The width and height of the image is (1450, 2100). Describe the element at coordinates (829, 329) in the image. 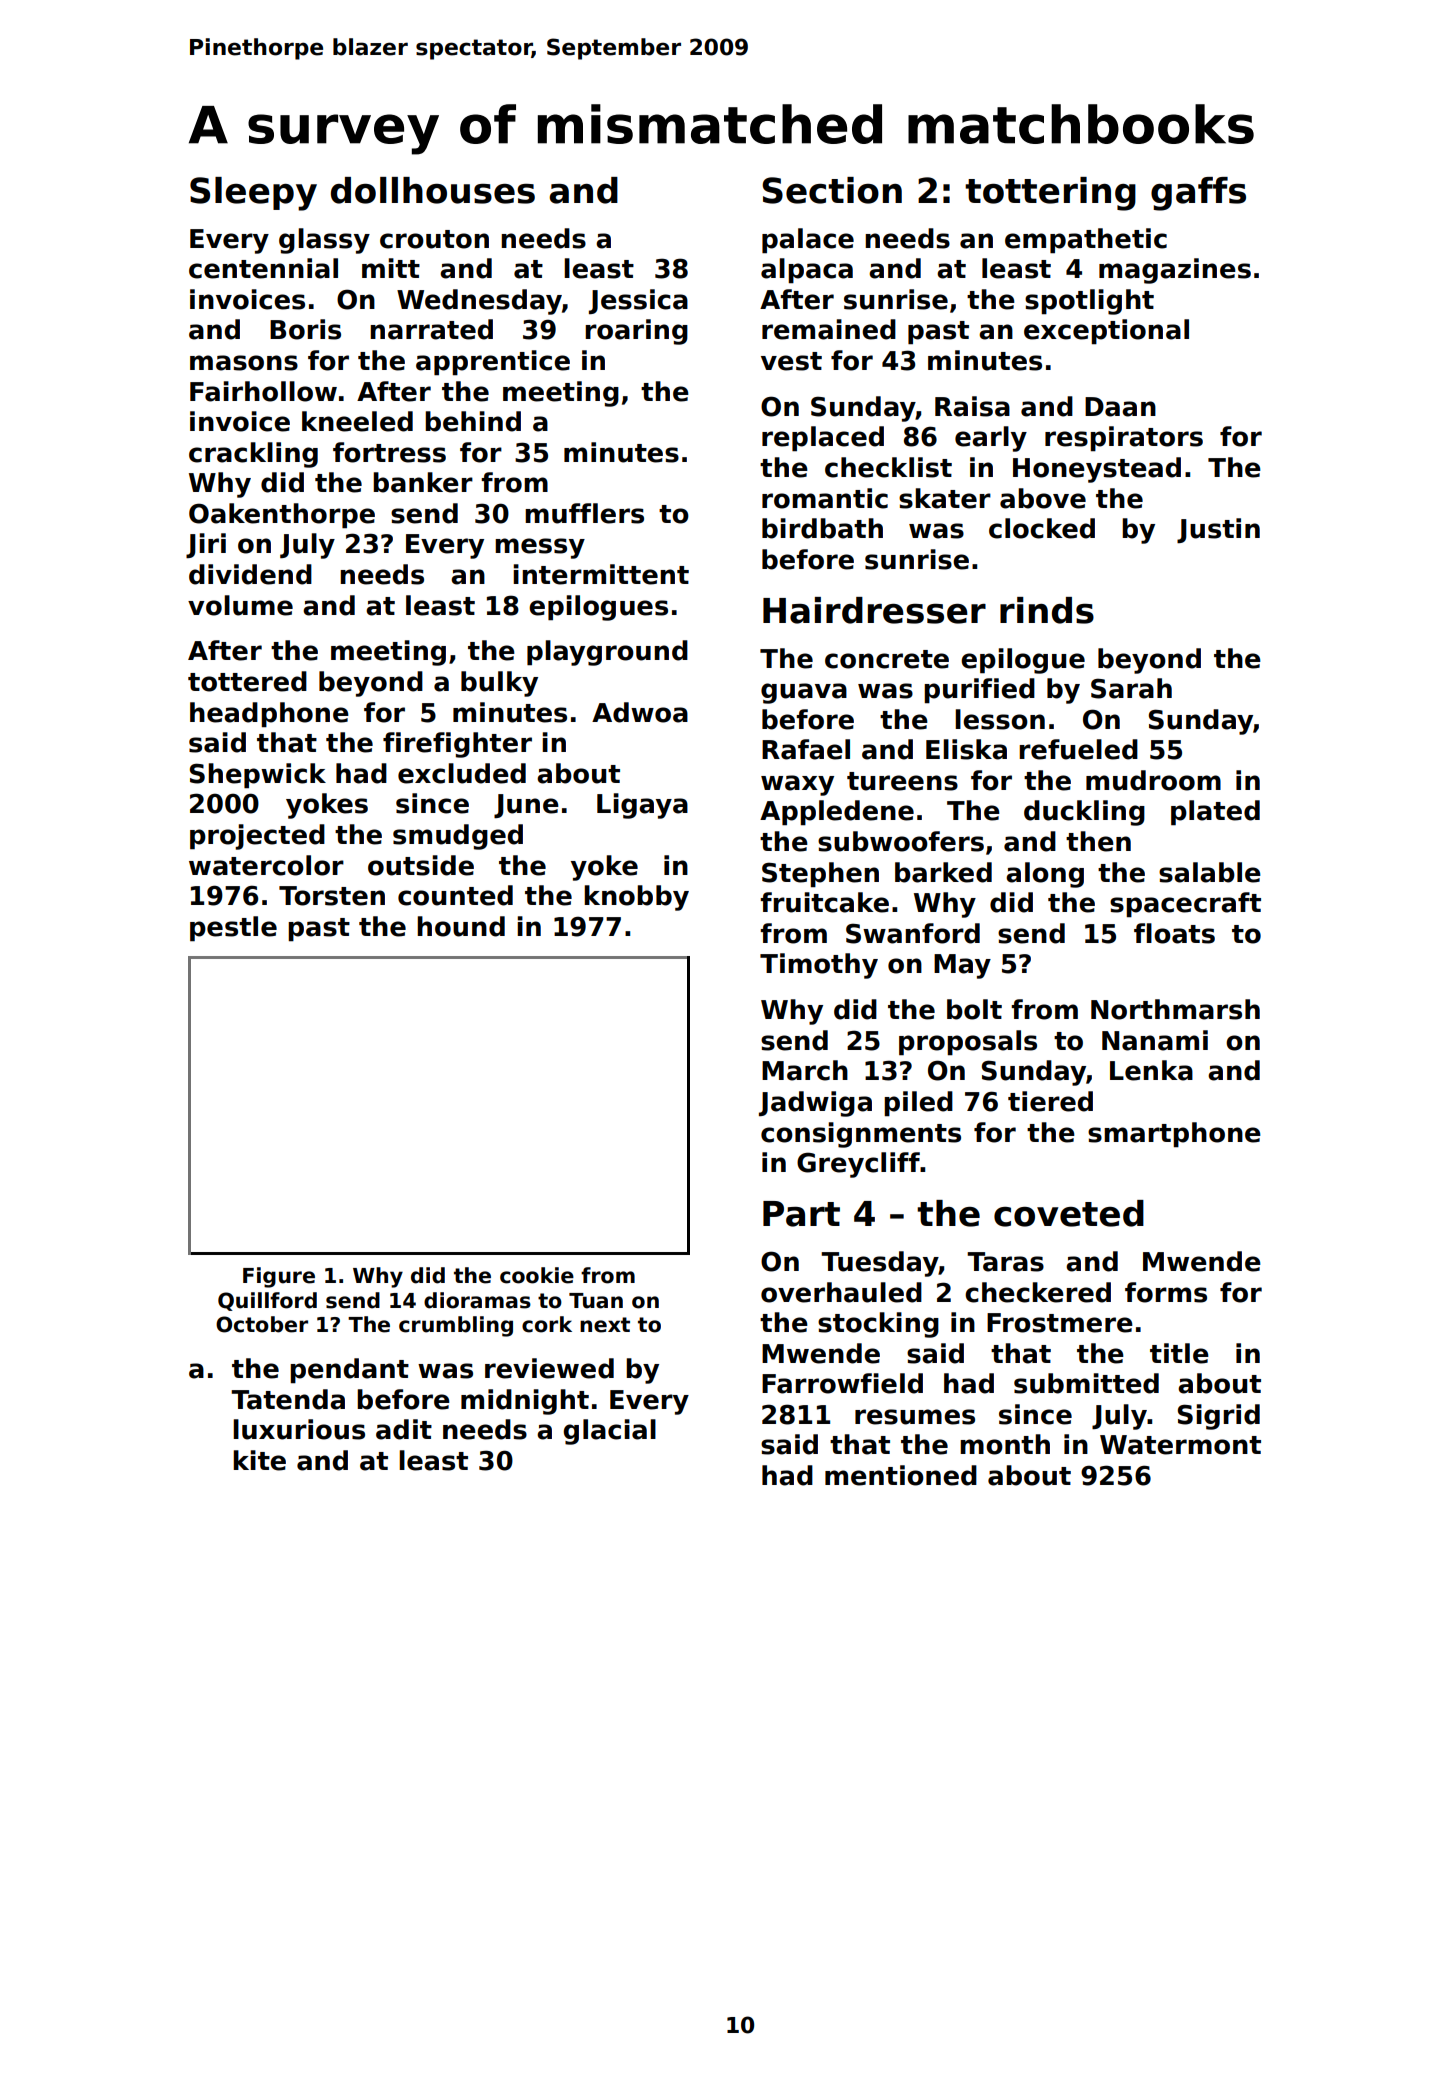

I see `remained` at that location.
